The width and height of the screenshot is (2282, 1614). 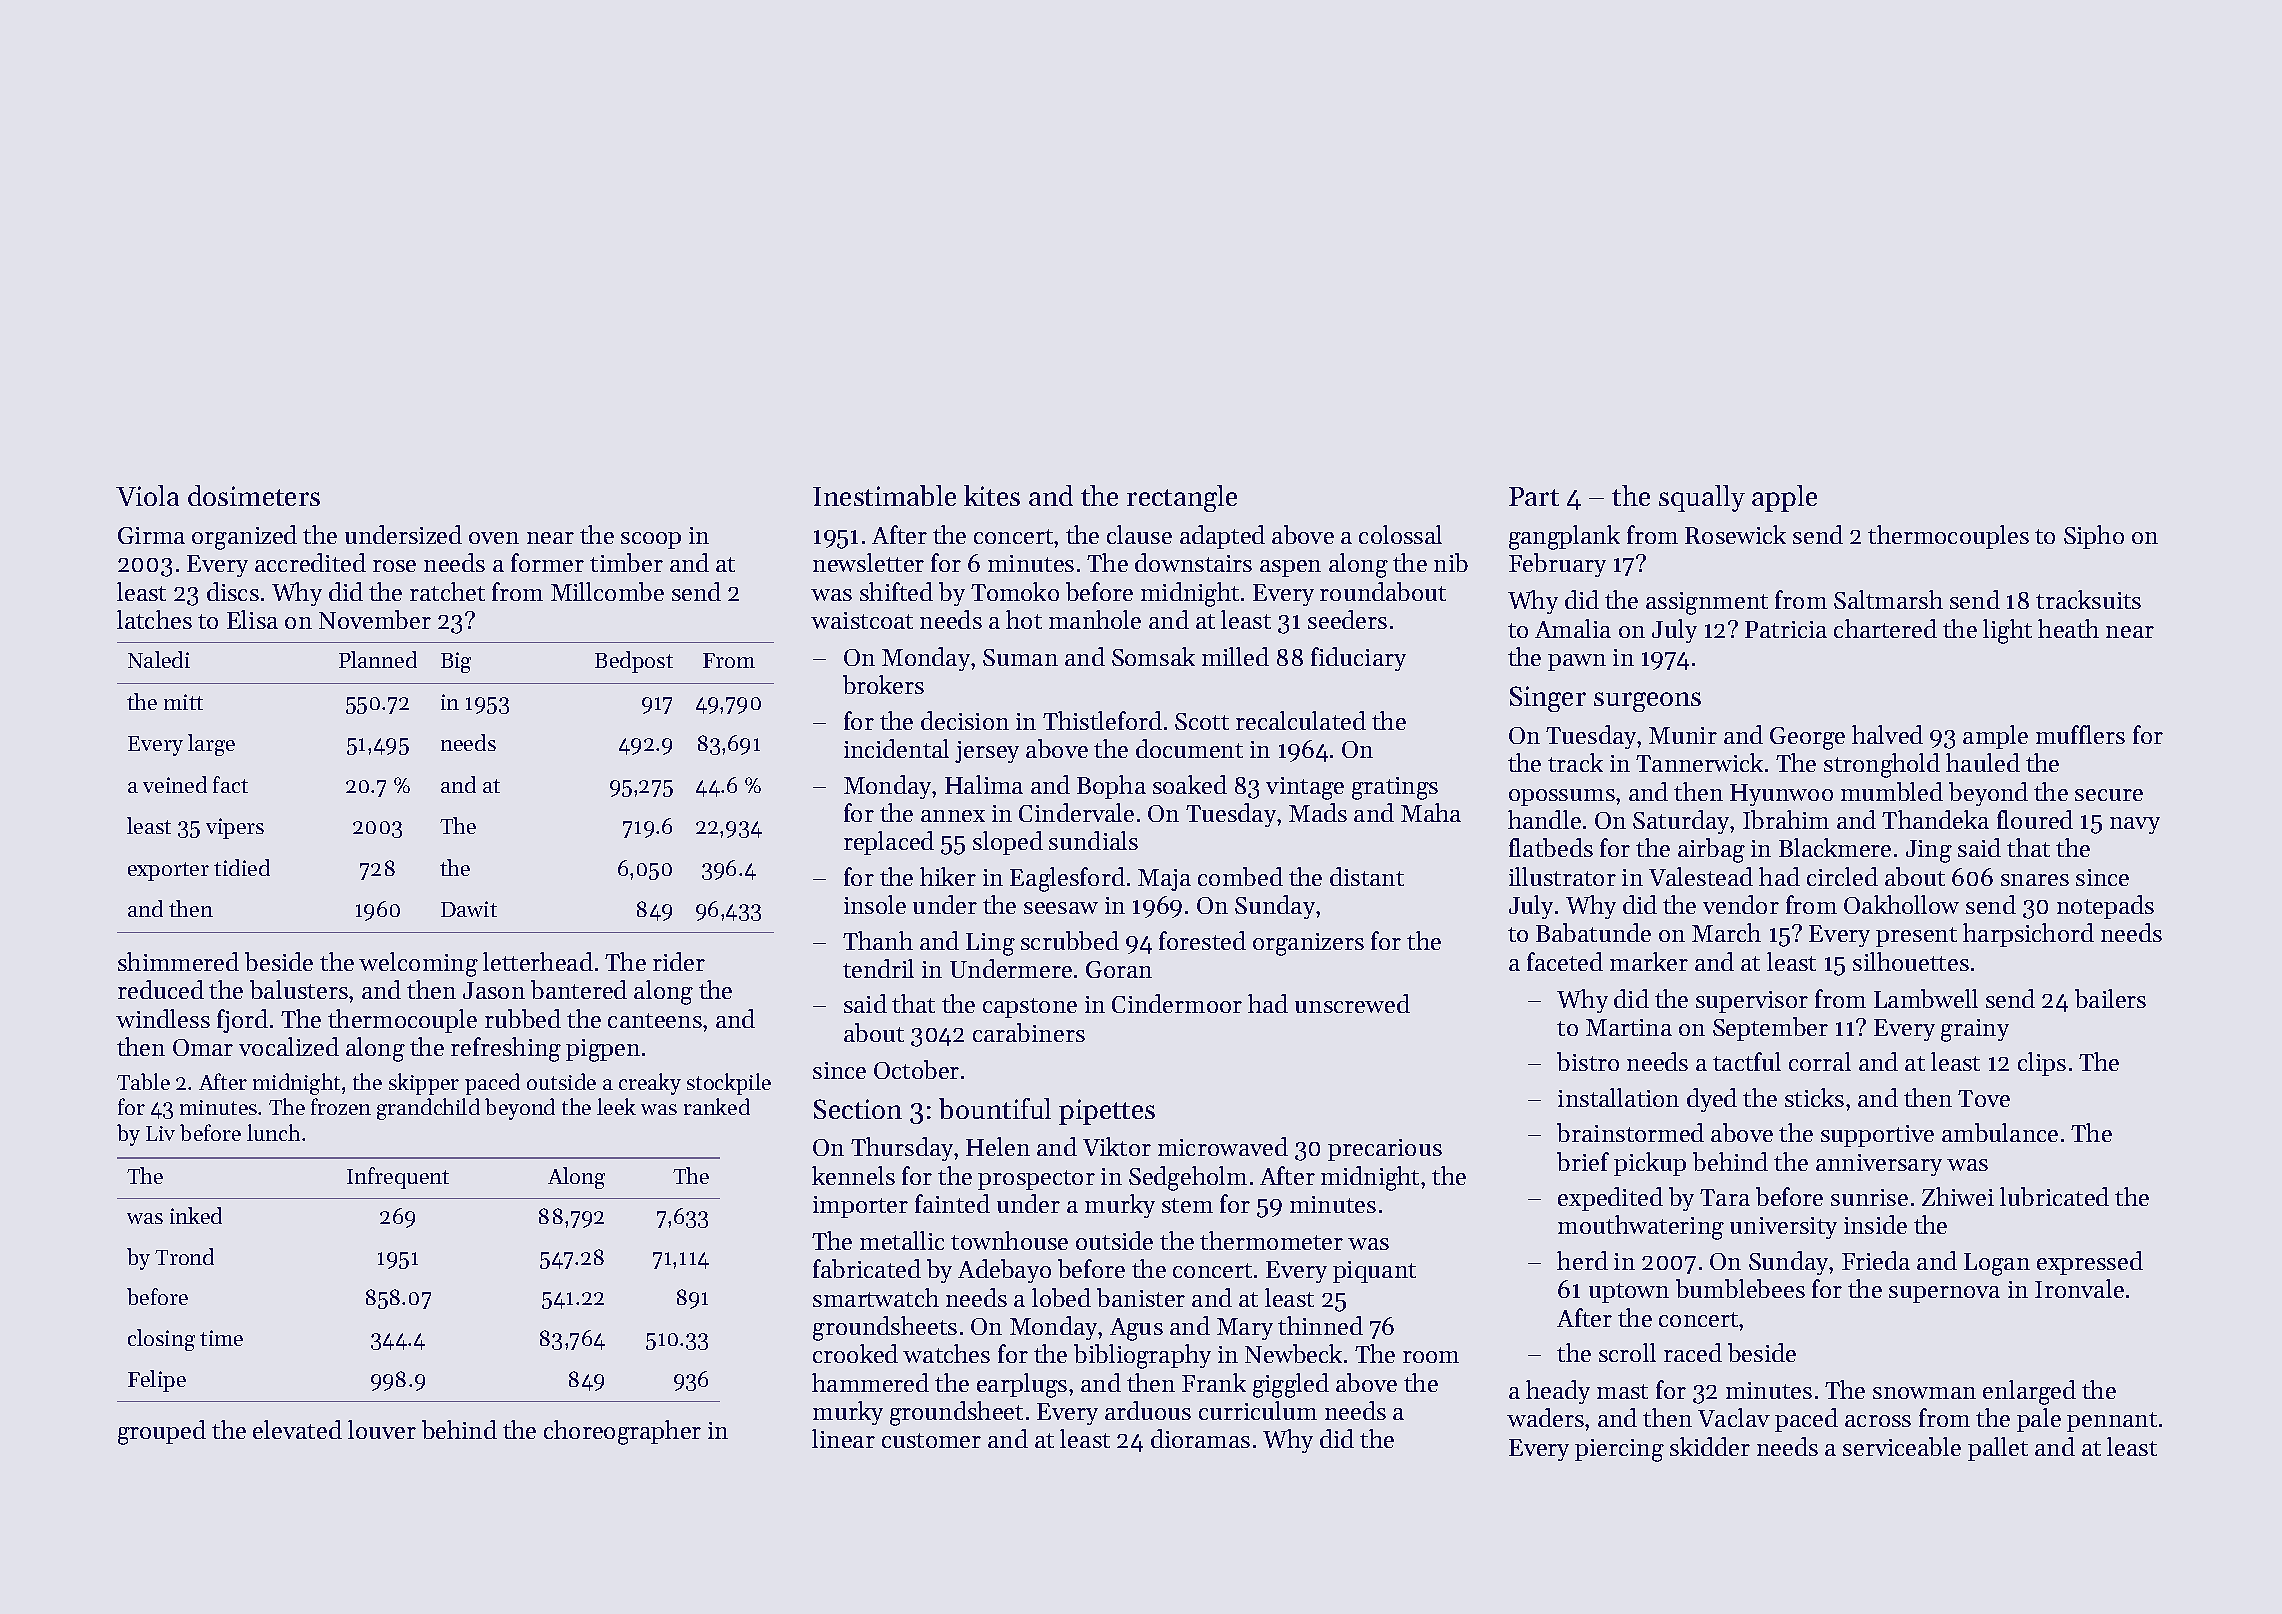 I want to click on leek, so click(x=616, y=1106).
